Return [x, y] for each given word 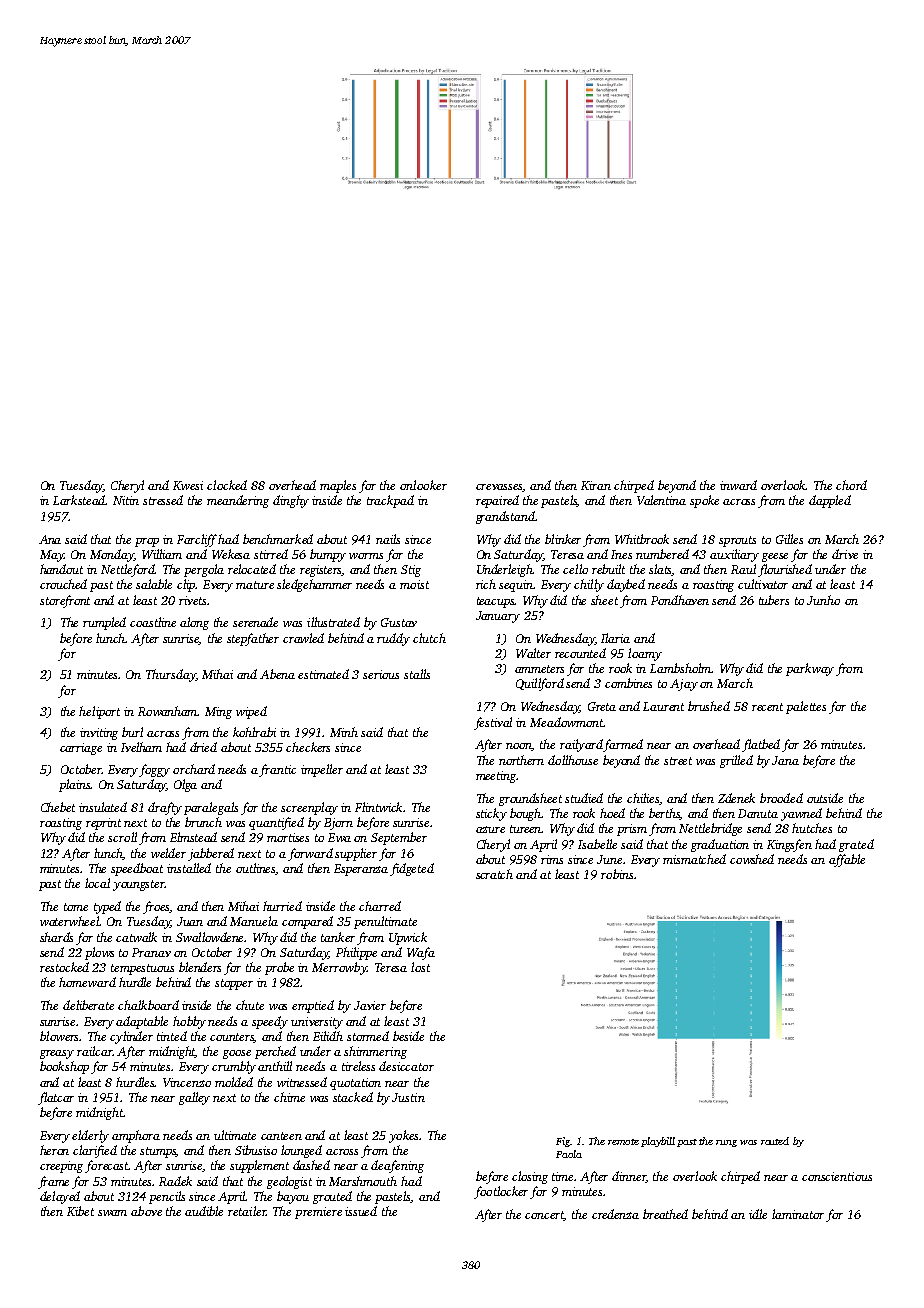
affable [847, 860]
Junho [823, 600]
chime [289, 1097]
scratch [494, 874]
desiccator [406, 1066]
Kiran [596, 485]
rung [726, 1143]
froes [156, 907]
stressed [163, 500]
